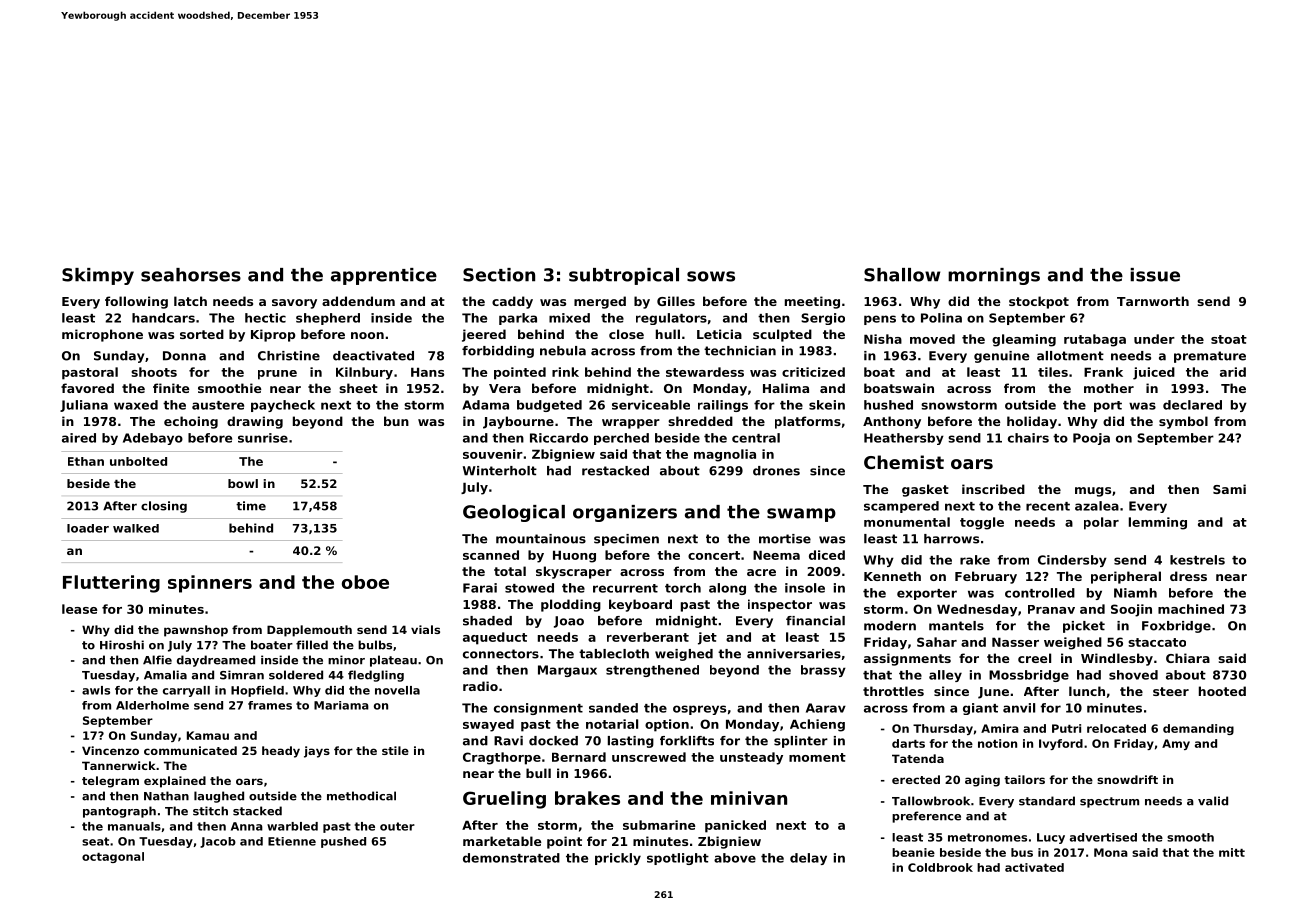 The image size is (1308, 924). Describe the element at coordinates (98, 276) in the screenshot. I see `Skimpy` at that location.
